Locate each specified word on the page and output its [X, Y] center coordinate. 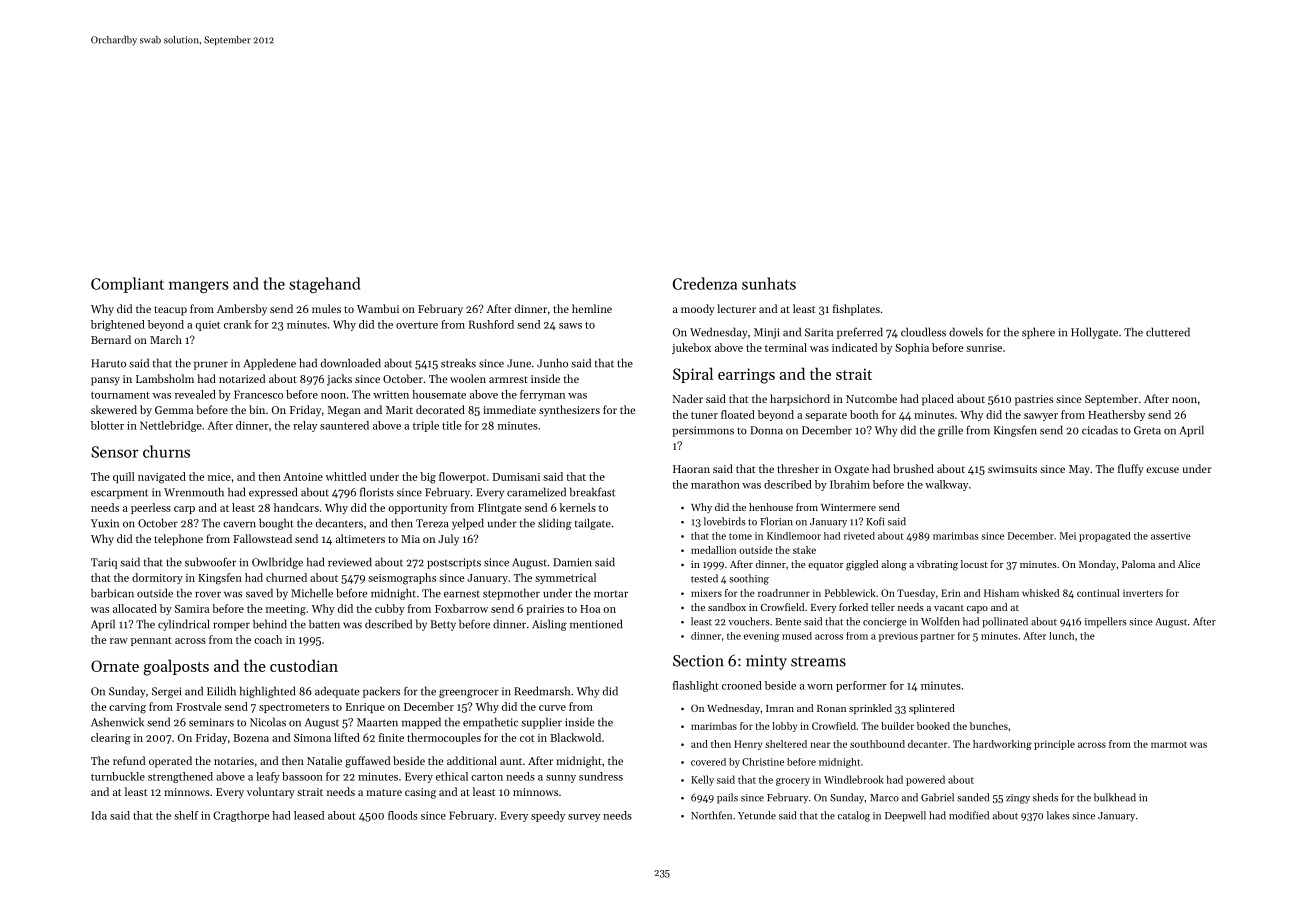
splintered [932, 709]
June [519, 363]
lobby [784, 727]
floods [403, 815]
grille [950, 431]
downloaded [351, 363]
